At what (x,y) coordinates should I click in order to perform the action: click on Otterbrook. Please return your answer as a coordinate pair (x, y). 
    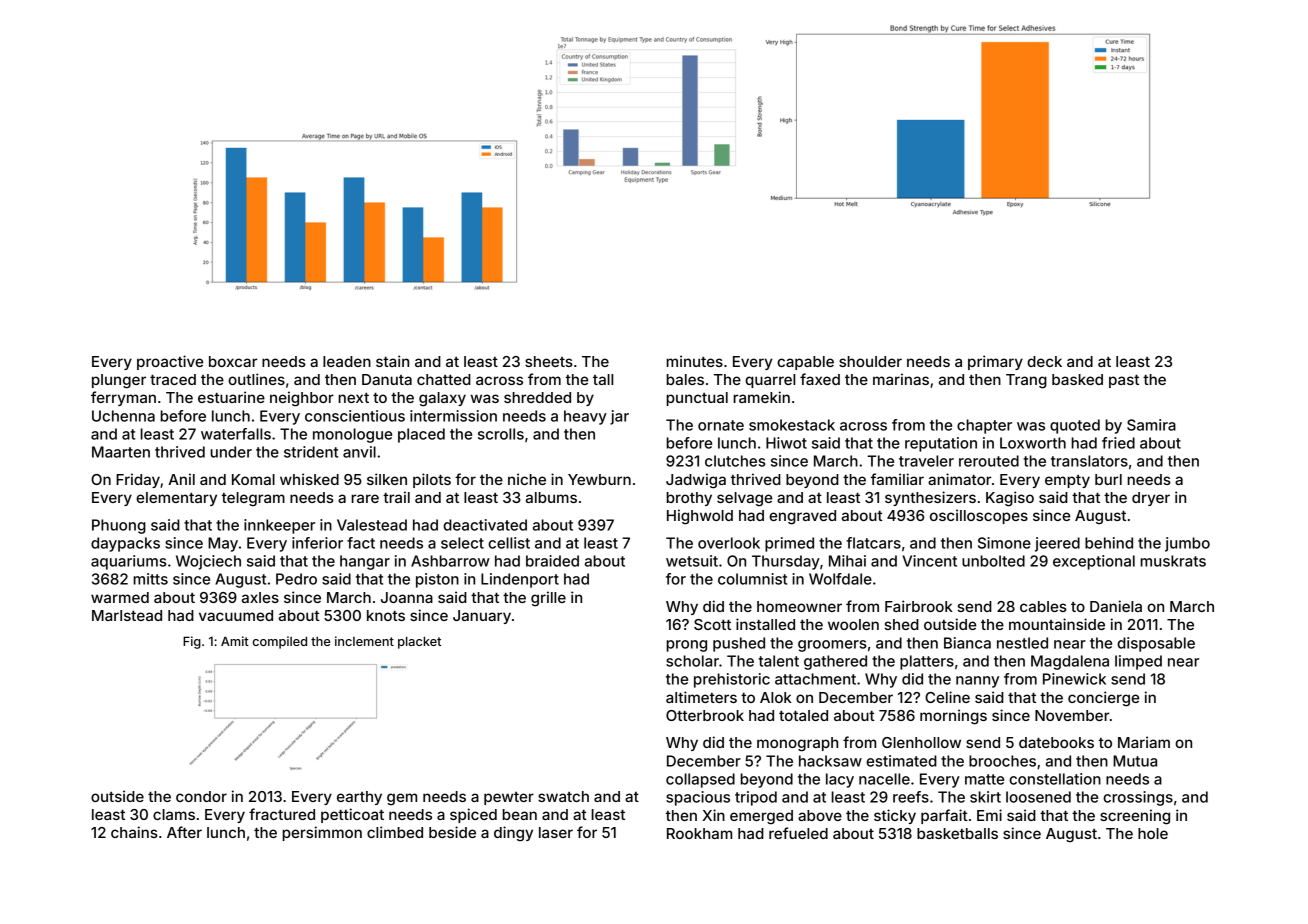
    Looking at the image, I should click on (705, 715).
